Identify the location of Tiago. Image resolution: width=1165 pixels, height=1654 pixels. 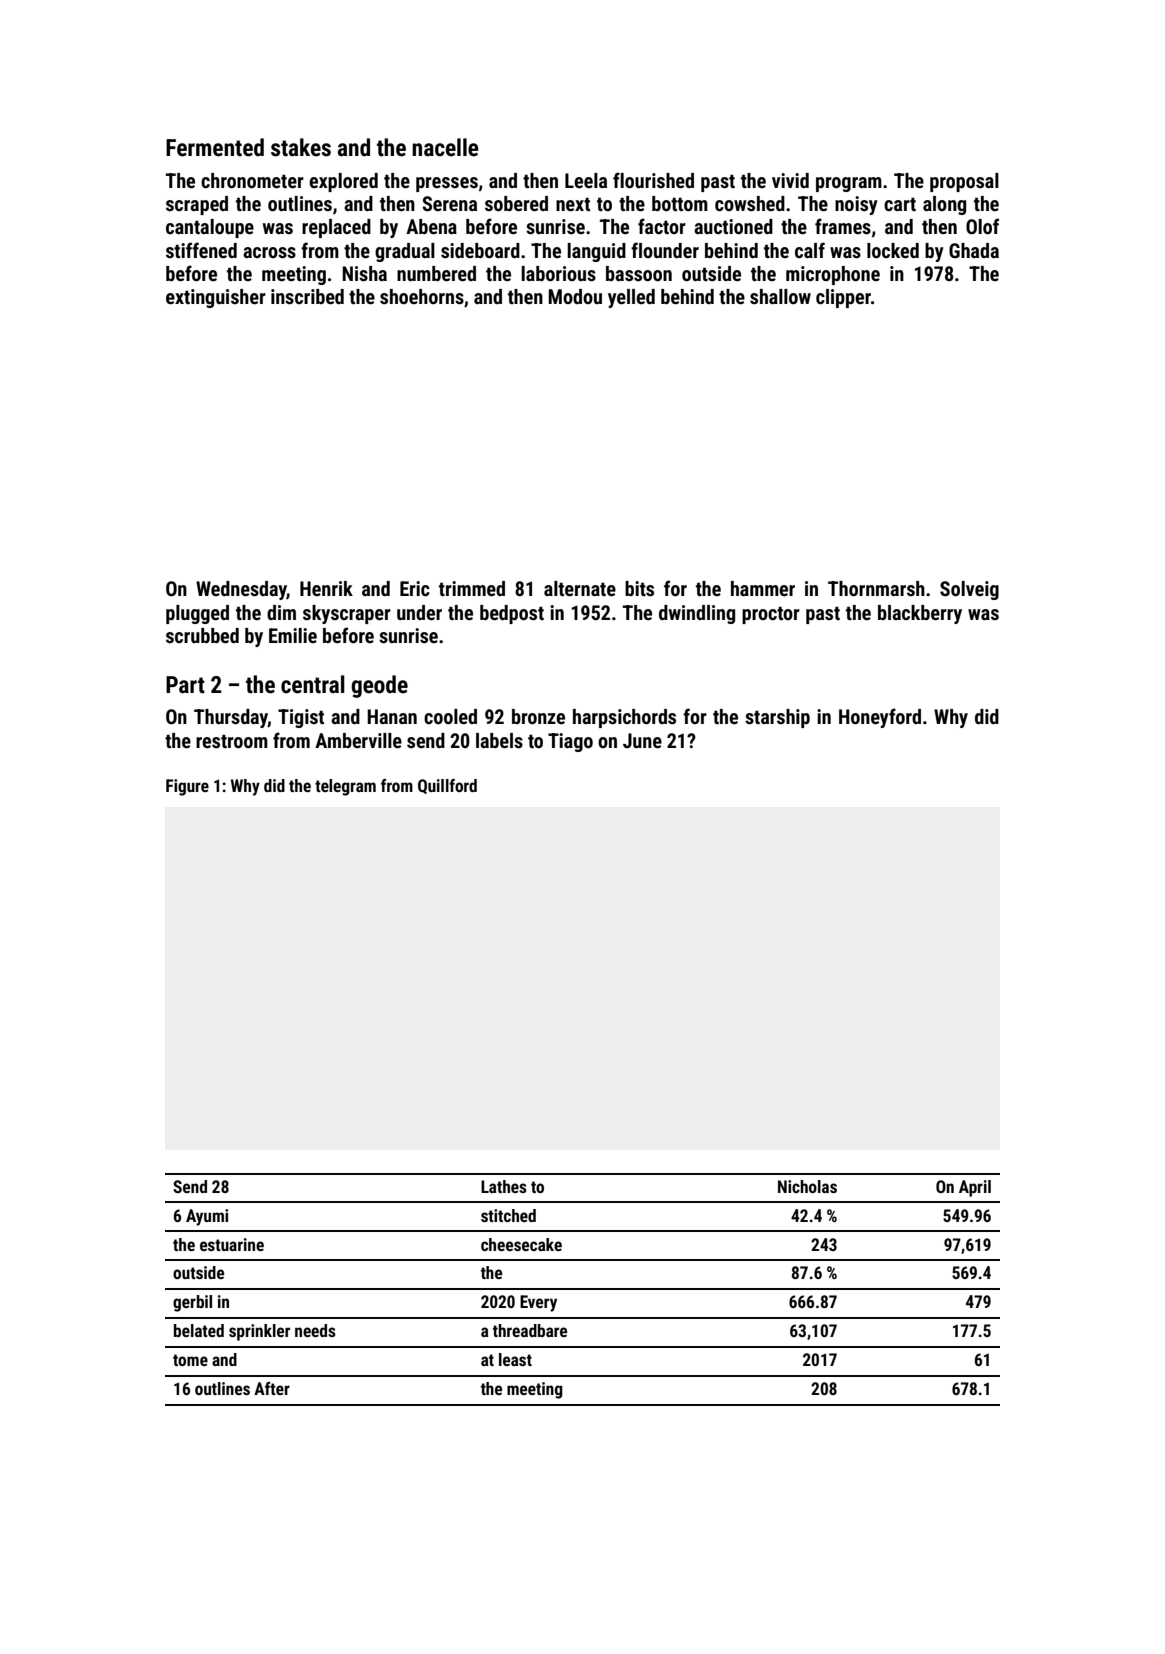
(570, 742).
